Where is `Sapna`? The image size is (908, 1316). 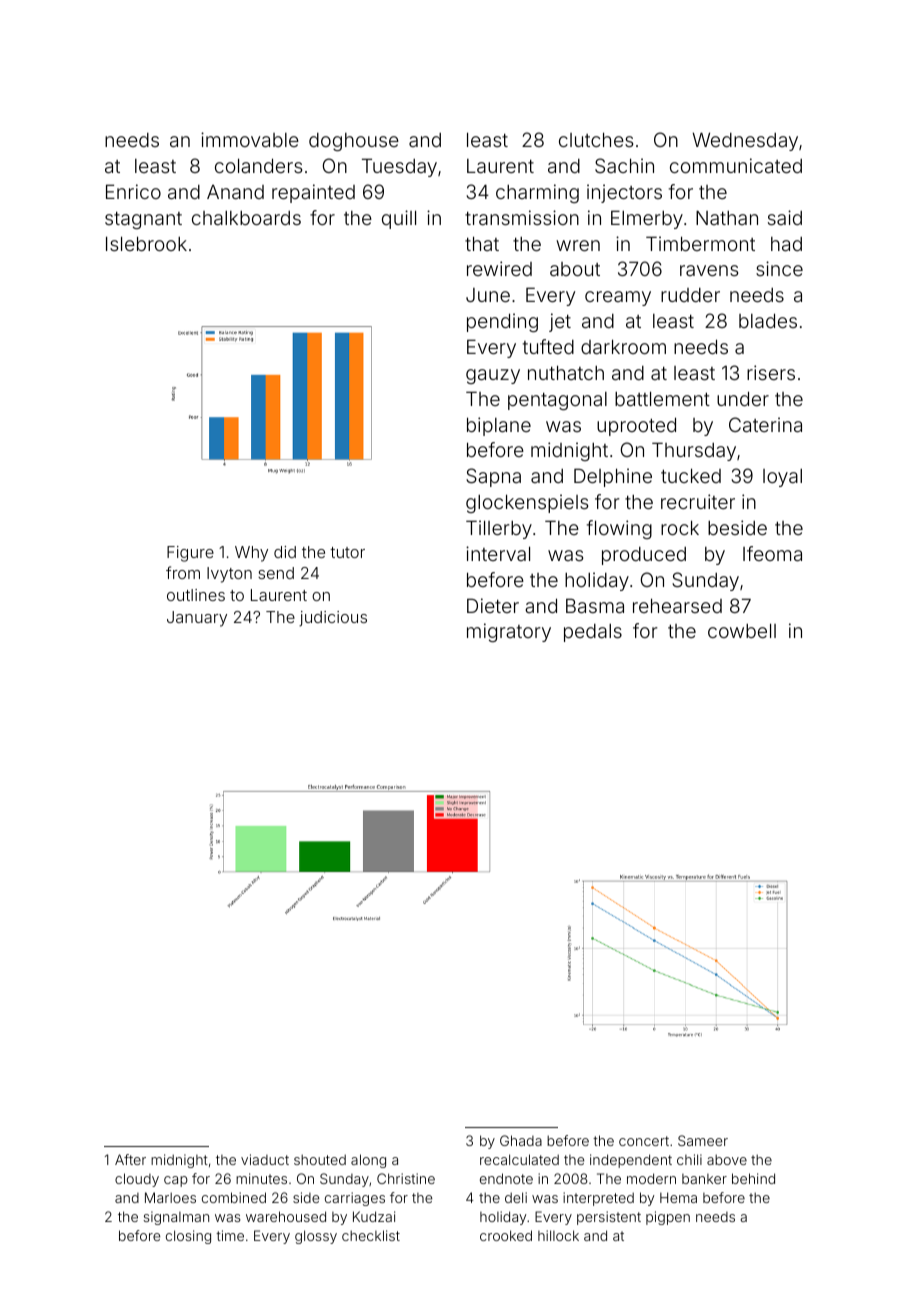 Sapna is located at coordinates (493, 477).
